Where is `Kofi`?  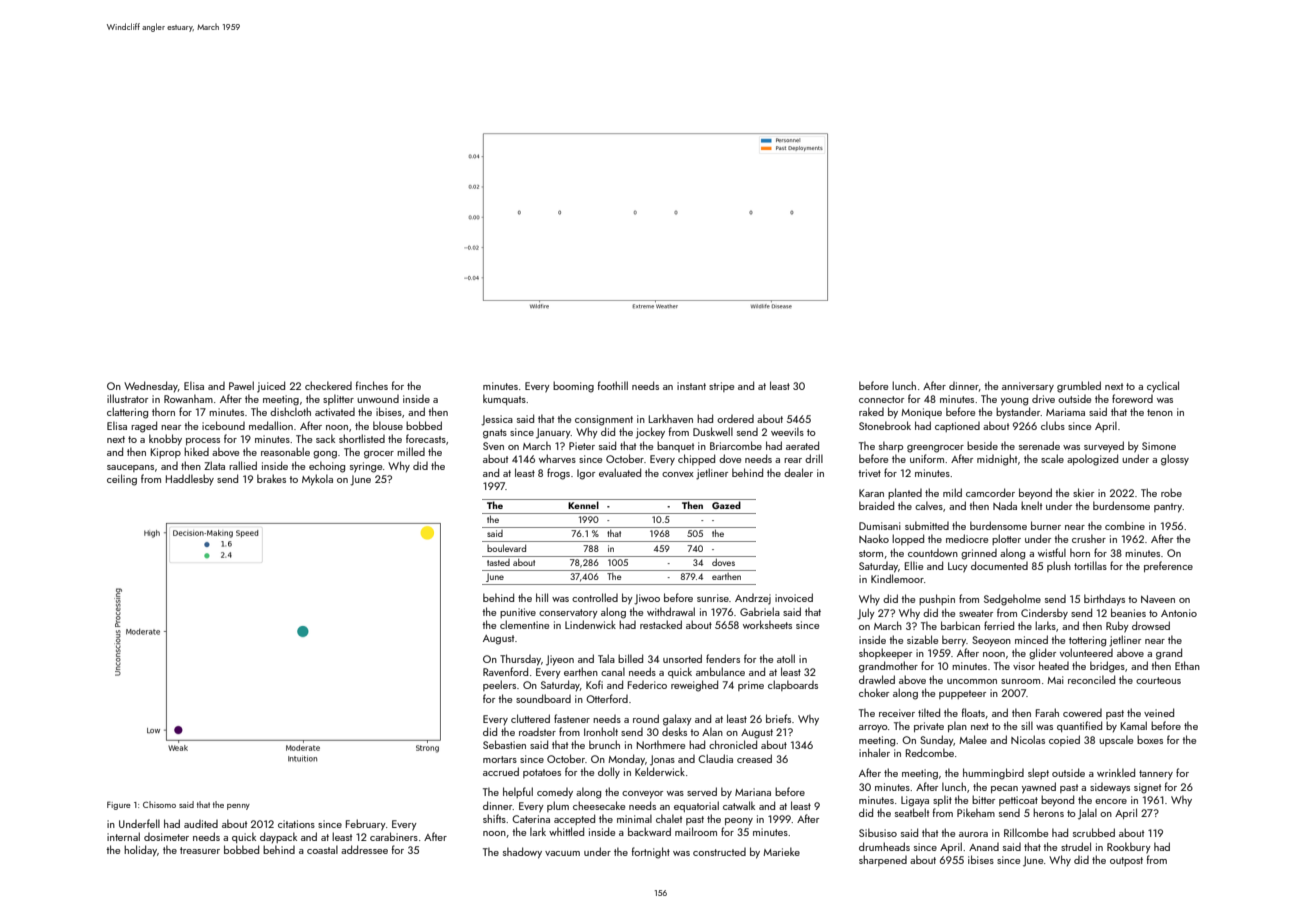
Kofi is located at coordinates (594, 684).
